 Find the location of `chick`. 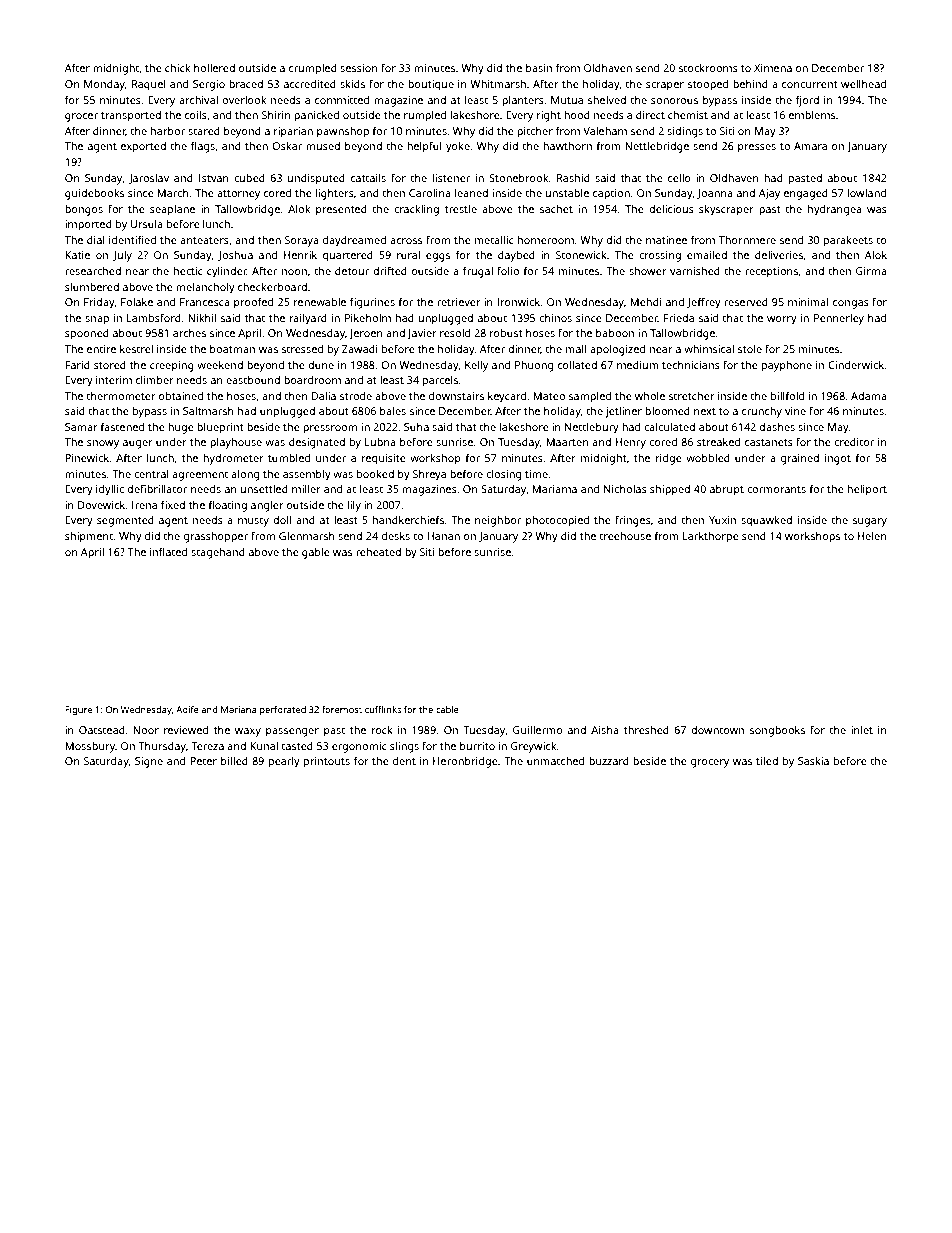

chick is located at coordinates (177, 68).
